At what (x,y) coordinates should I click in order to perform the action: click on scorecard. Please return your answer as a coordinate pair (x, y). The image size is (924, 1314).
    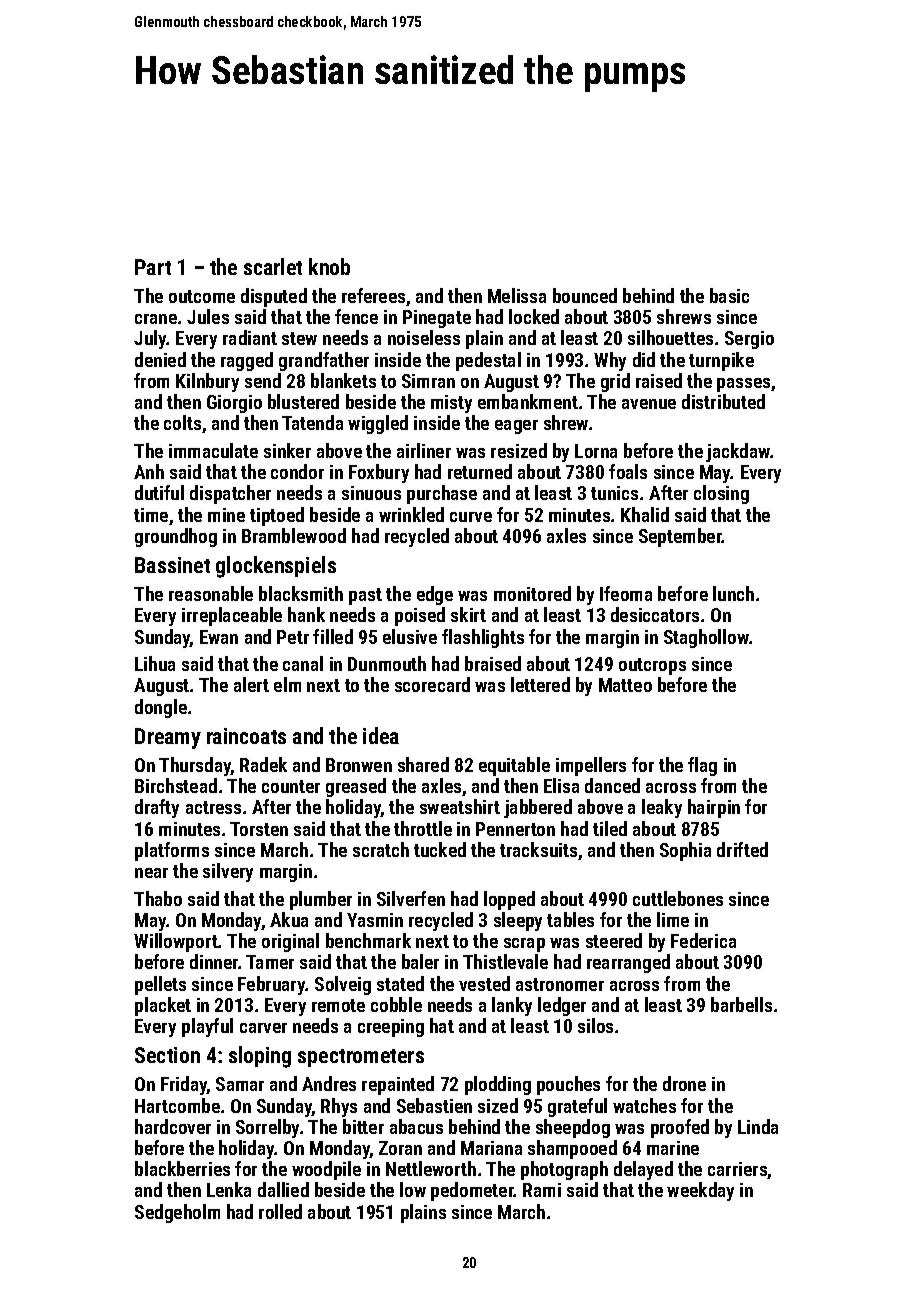
    Looking at the image, I should click on (432, 684).
